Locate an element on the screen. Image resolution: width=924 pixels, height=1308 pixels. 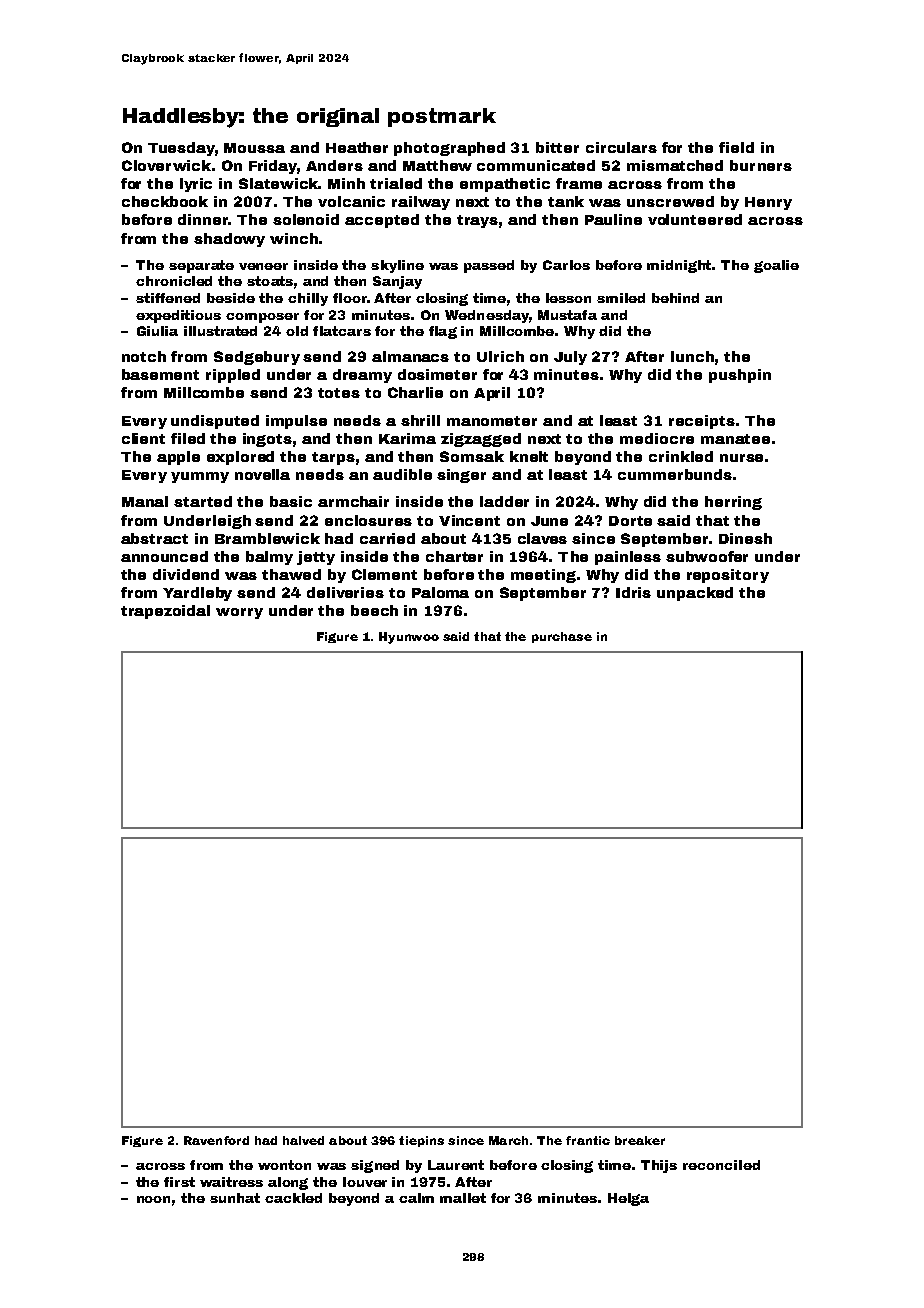
first is located at coordinates (179, 1182).
